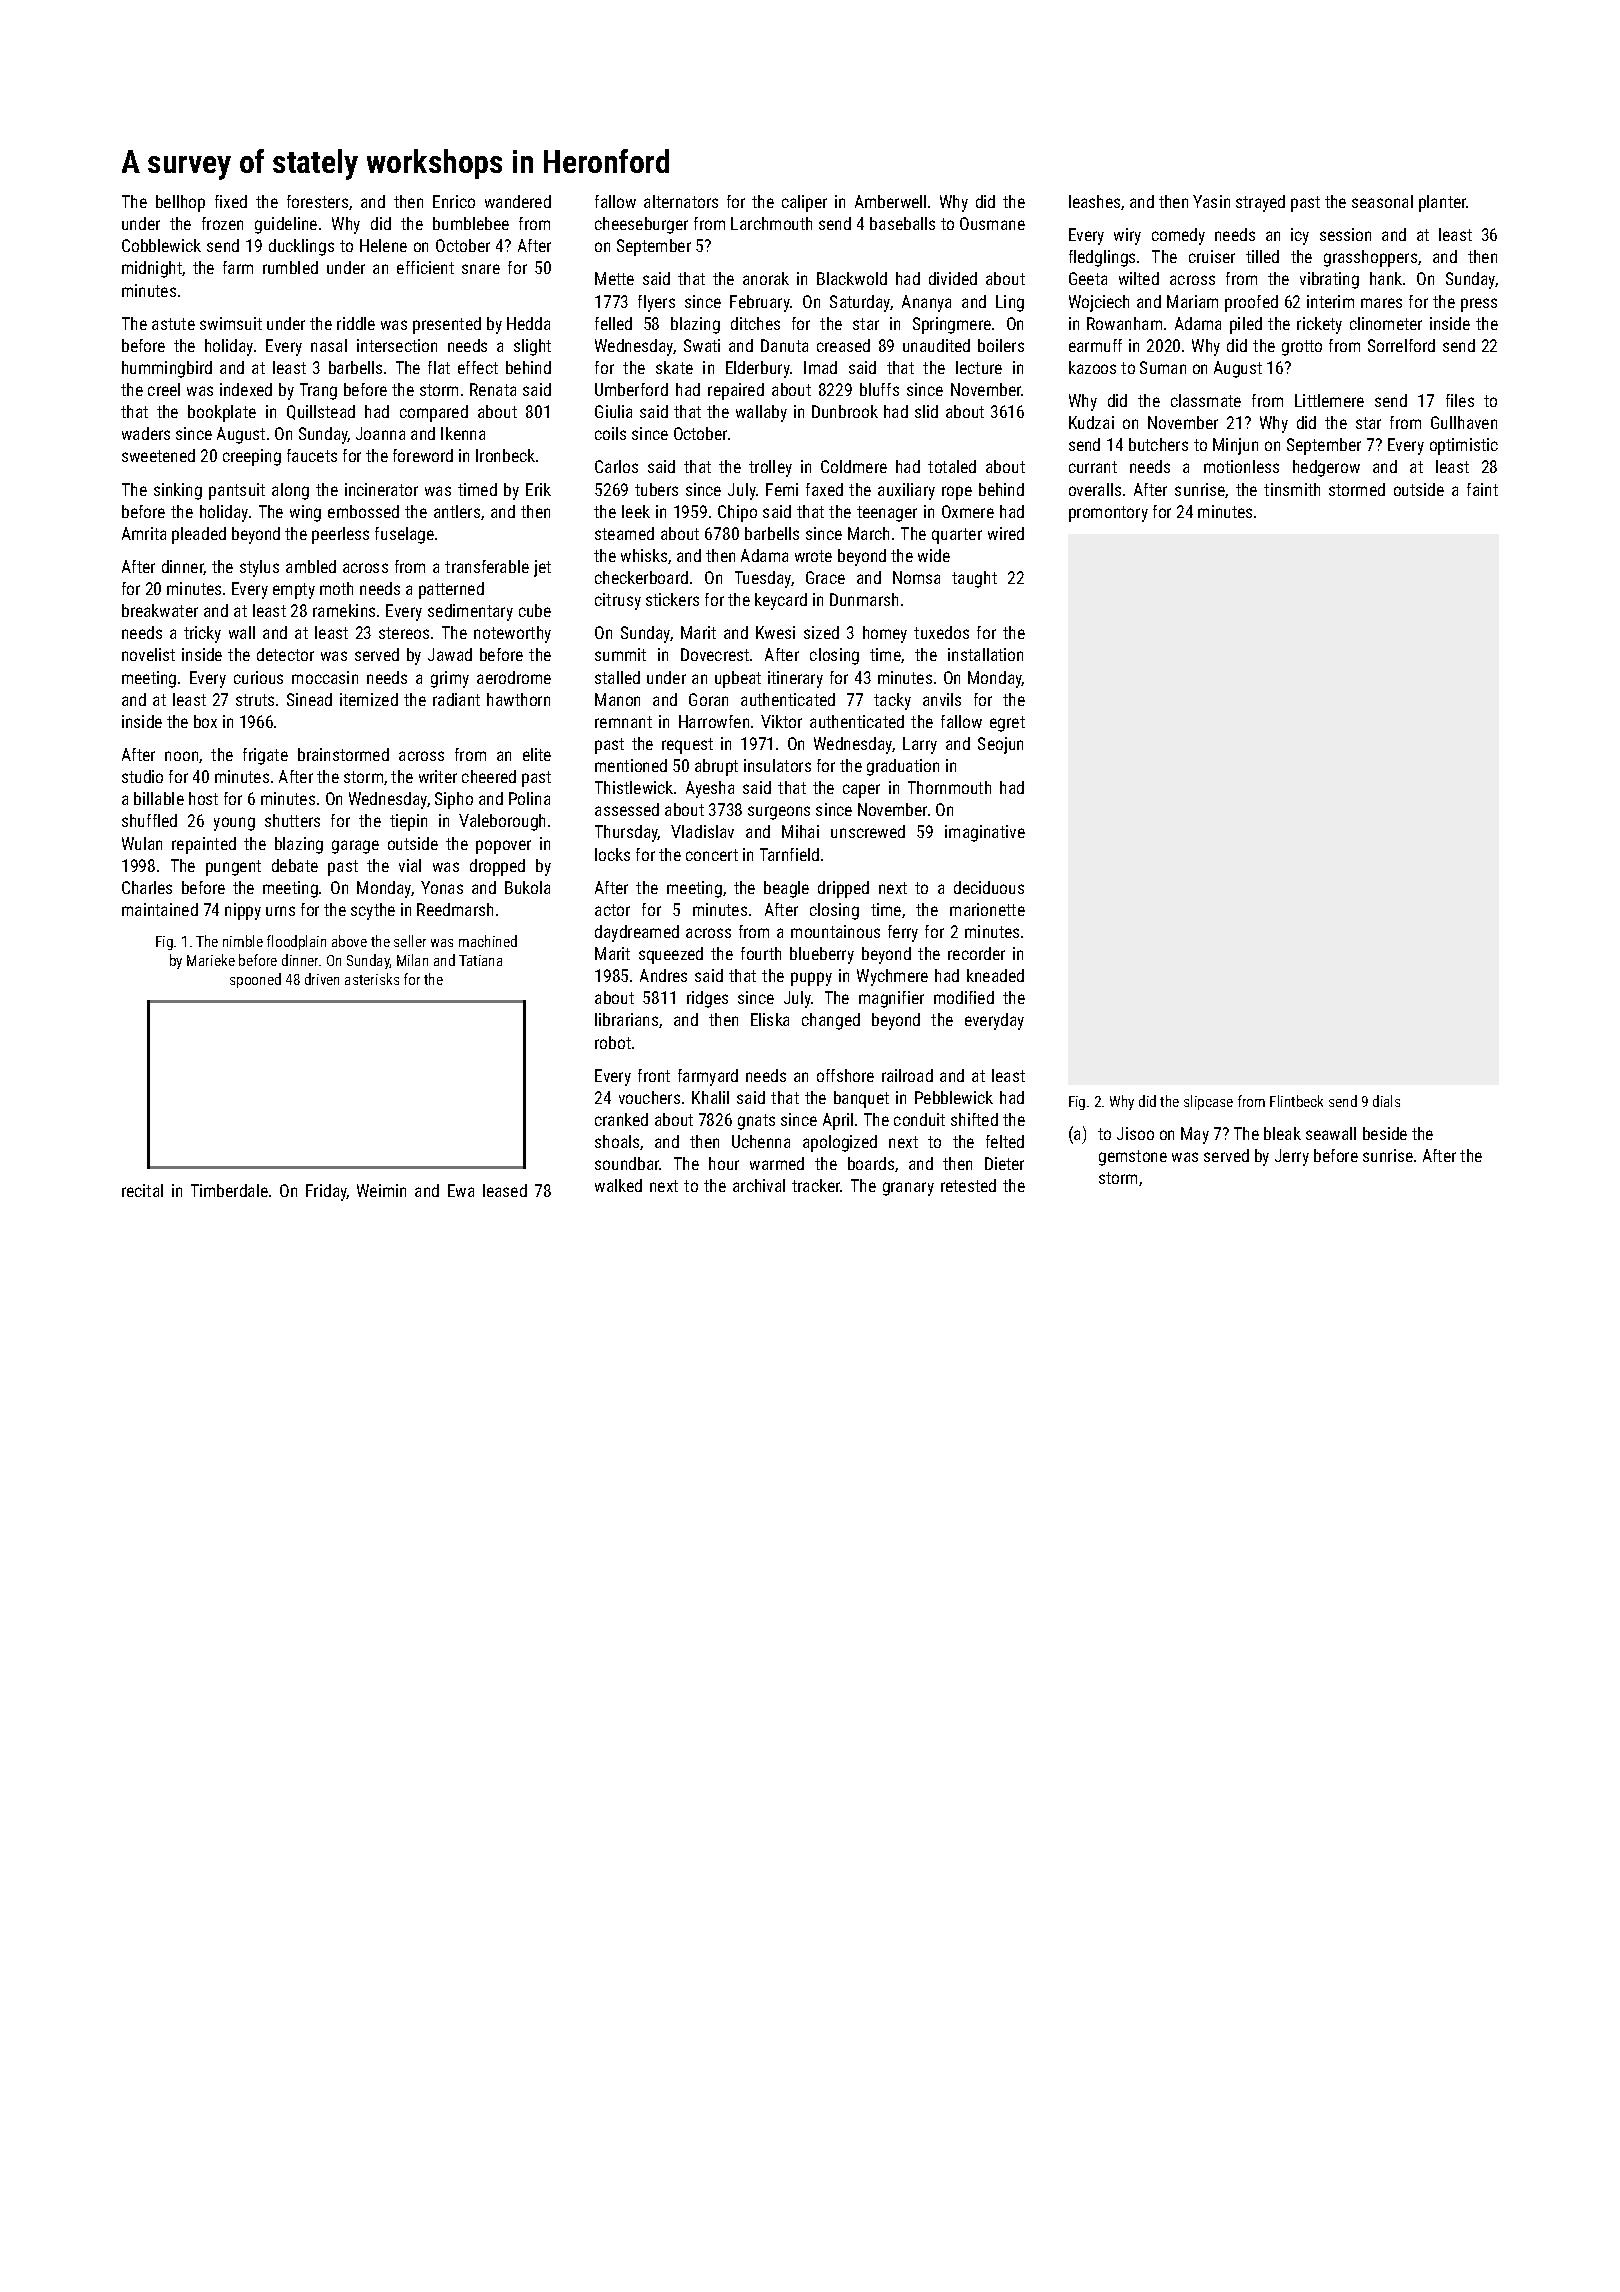 The image size is (1620, 2292). Describe the element at coordinates (1464, 422) in the screenshot. I see `Gullhaven` at that location.
